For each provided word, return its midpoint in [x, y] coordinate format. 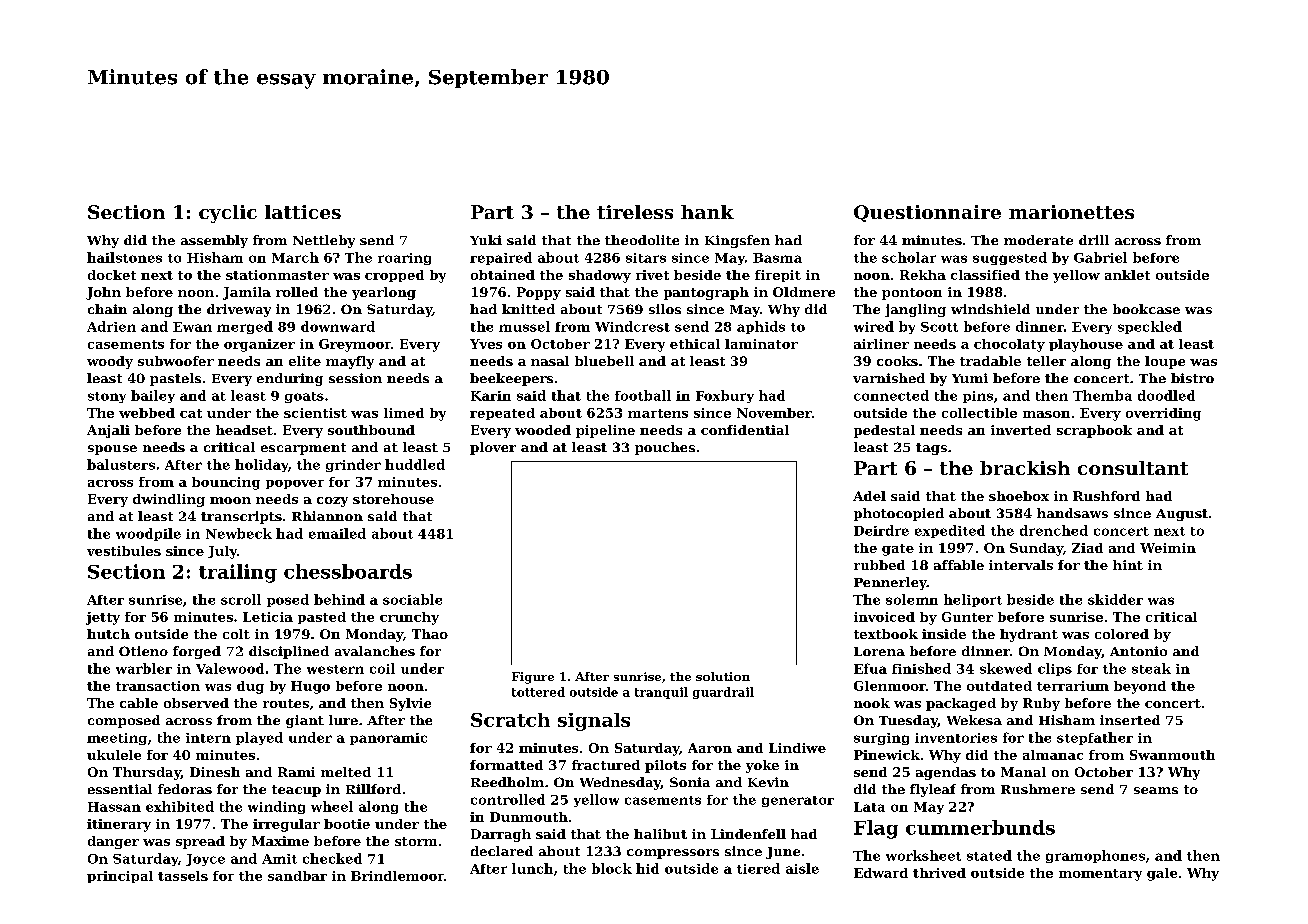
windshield [990, 309]
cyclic [228, 214]
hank [707, 212]
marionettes [1071, 212]
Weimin [1168, 548]
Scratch [510, 720]
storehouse [393, 499]
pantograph [706, 293]
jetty [103, 618]
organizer [259, 345]
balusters [121, 464]
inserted [1130, 720]
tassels [183, 876]
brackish [1025, 468]
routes [286, 703]
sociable [412, 599]
